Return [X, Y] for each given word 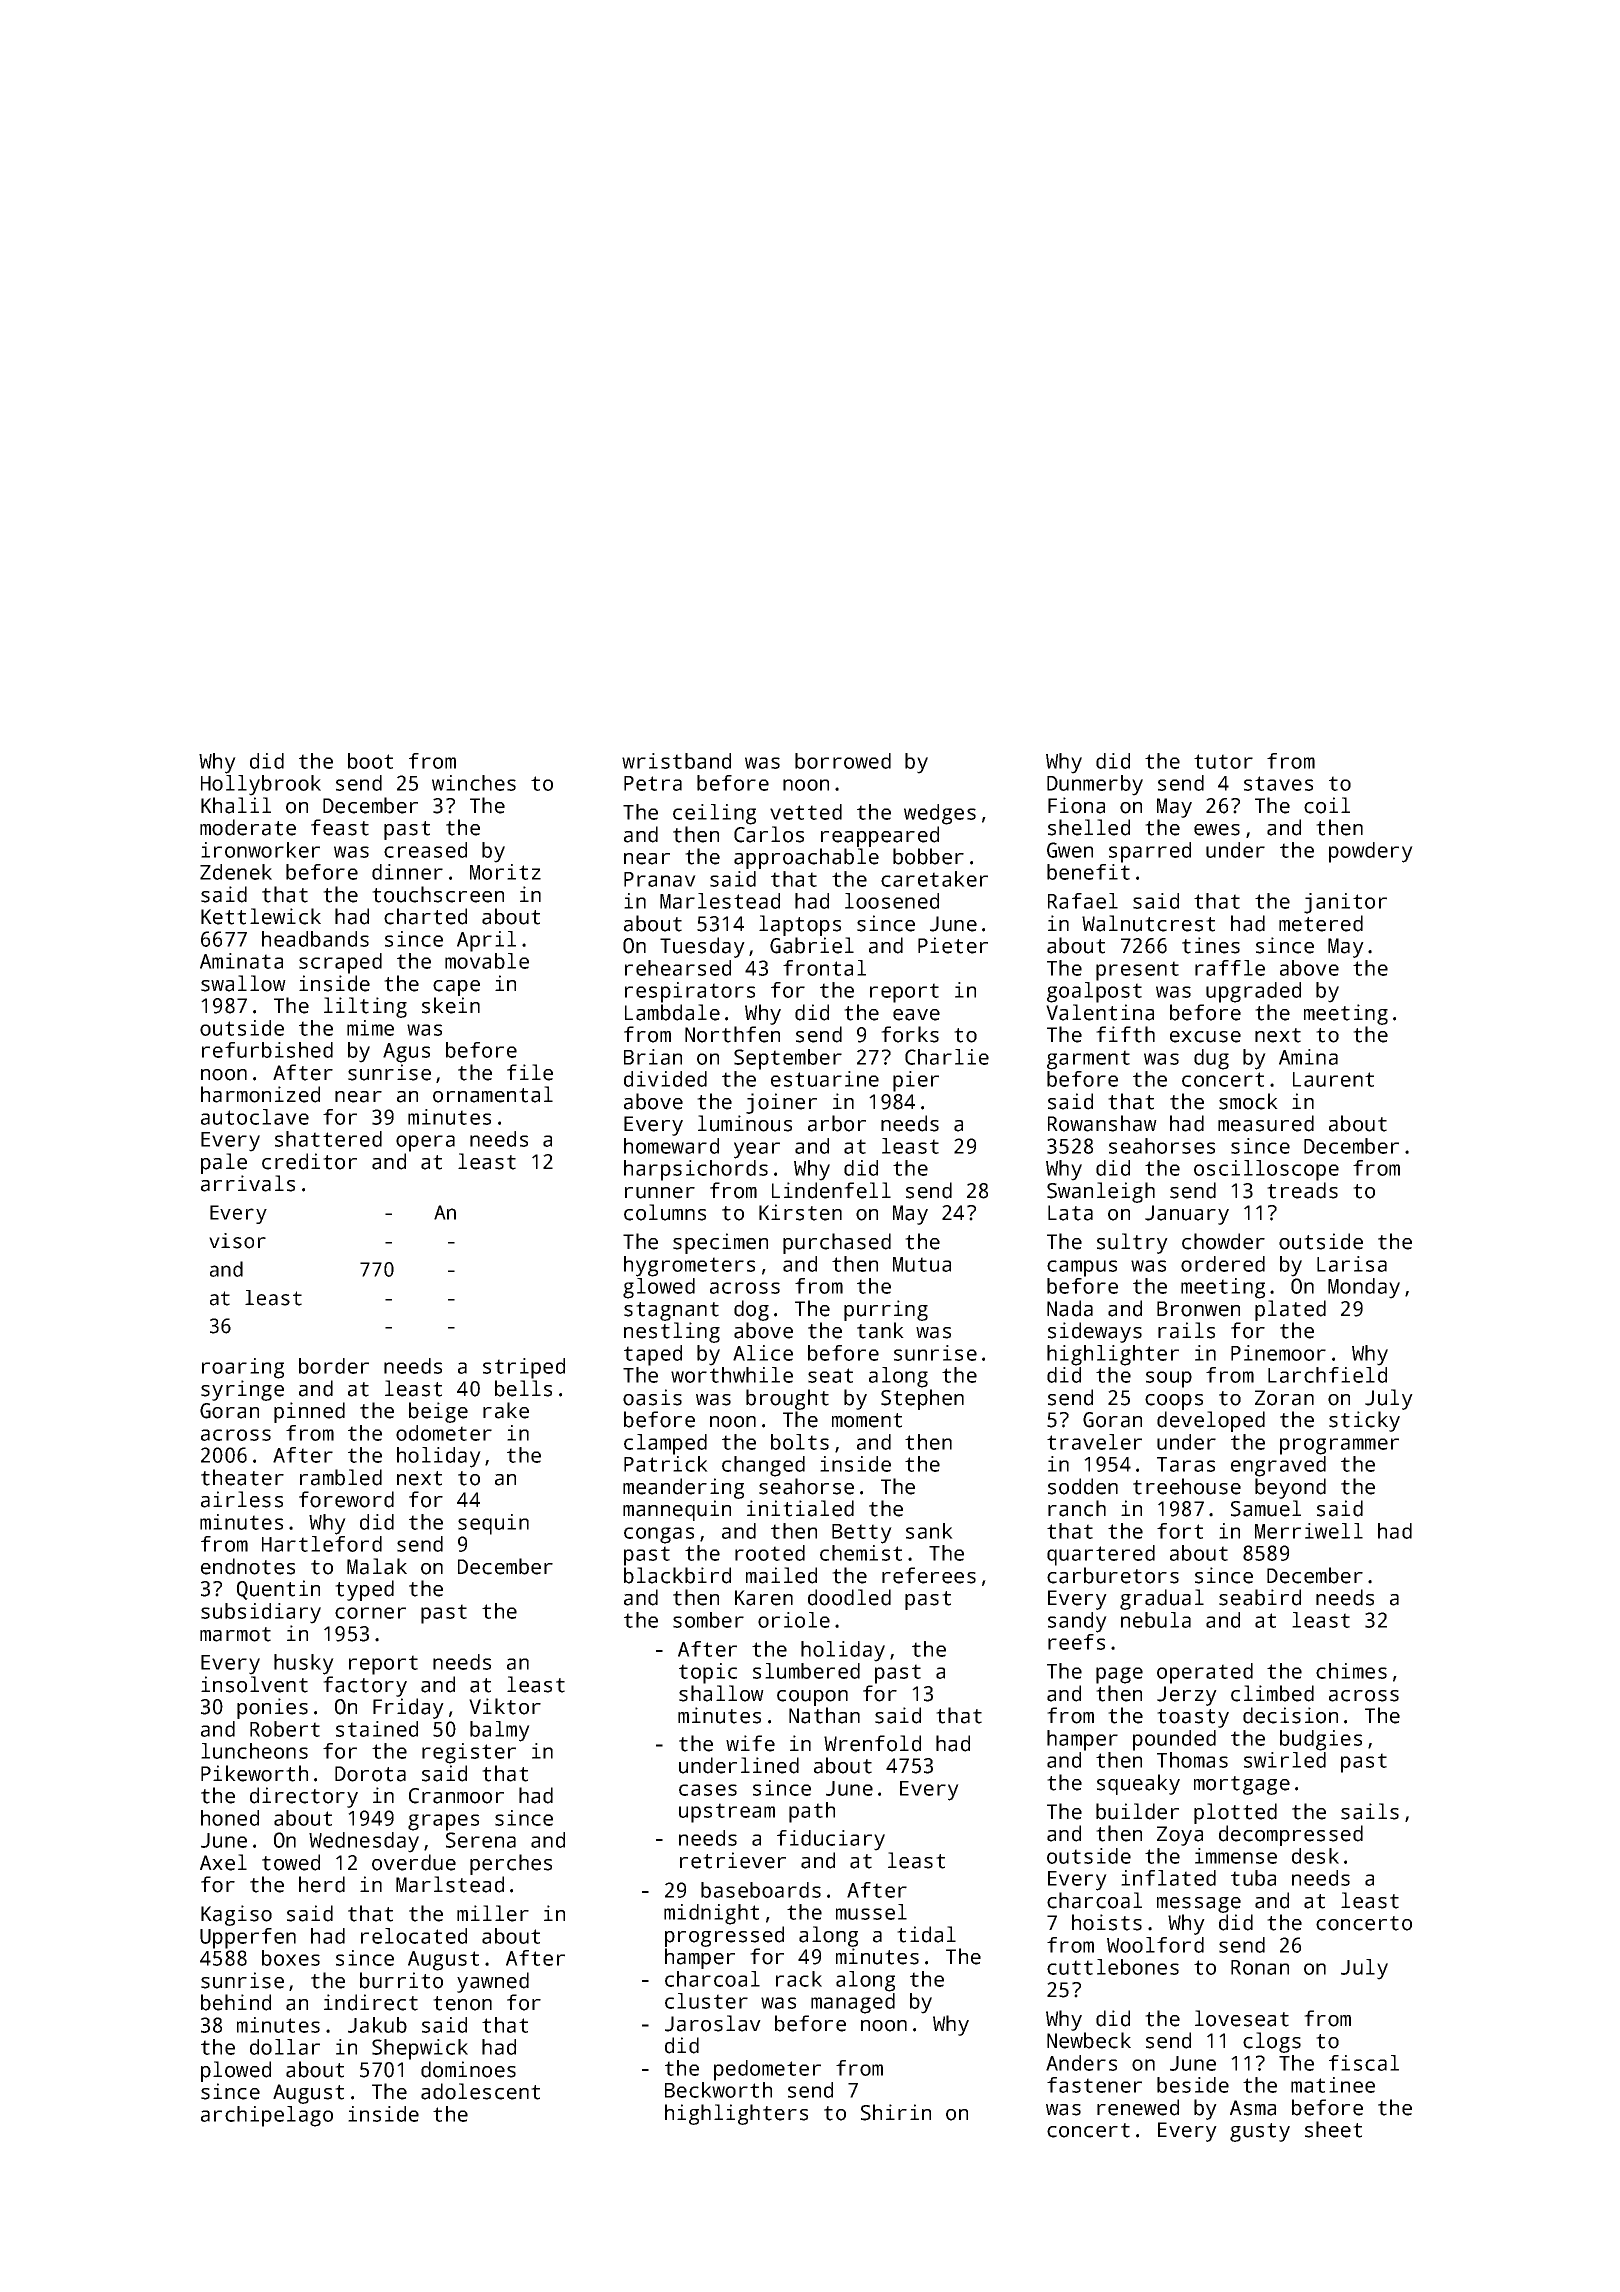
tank [880, 1330]
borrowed [843, 761]
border [334, 1366]
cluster [706, 2001]
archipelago [267, 2116]
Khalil [236, 805]
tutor [1223, 761]
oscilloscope [1266, 1170]
